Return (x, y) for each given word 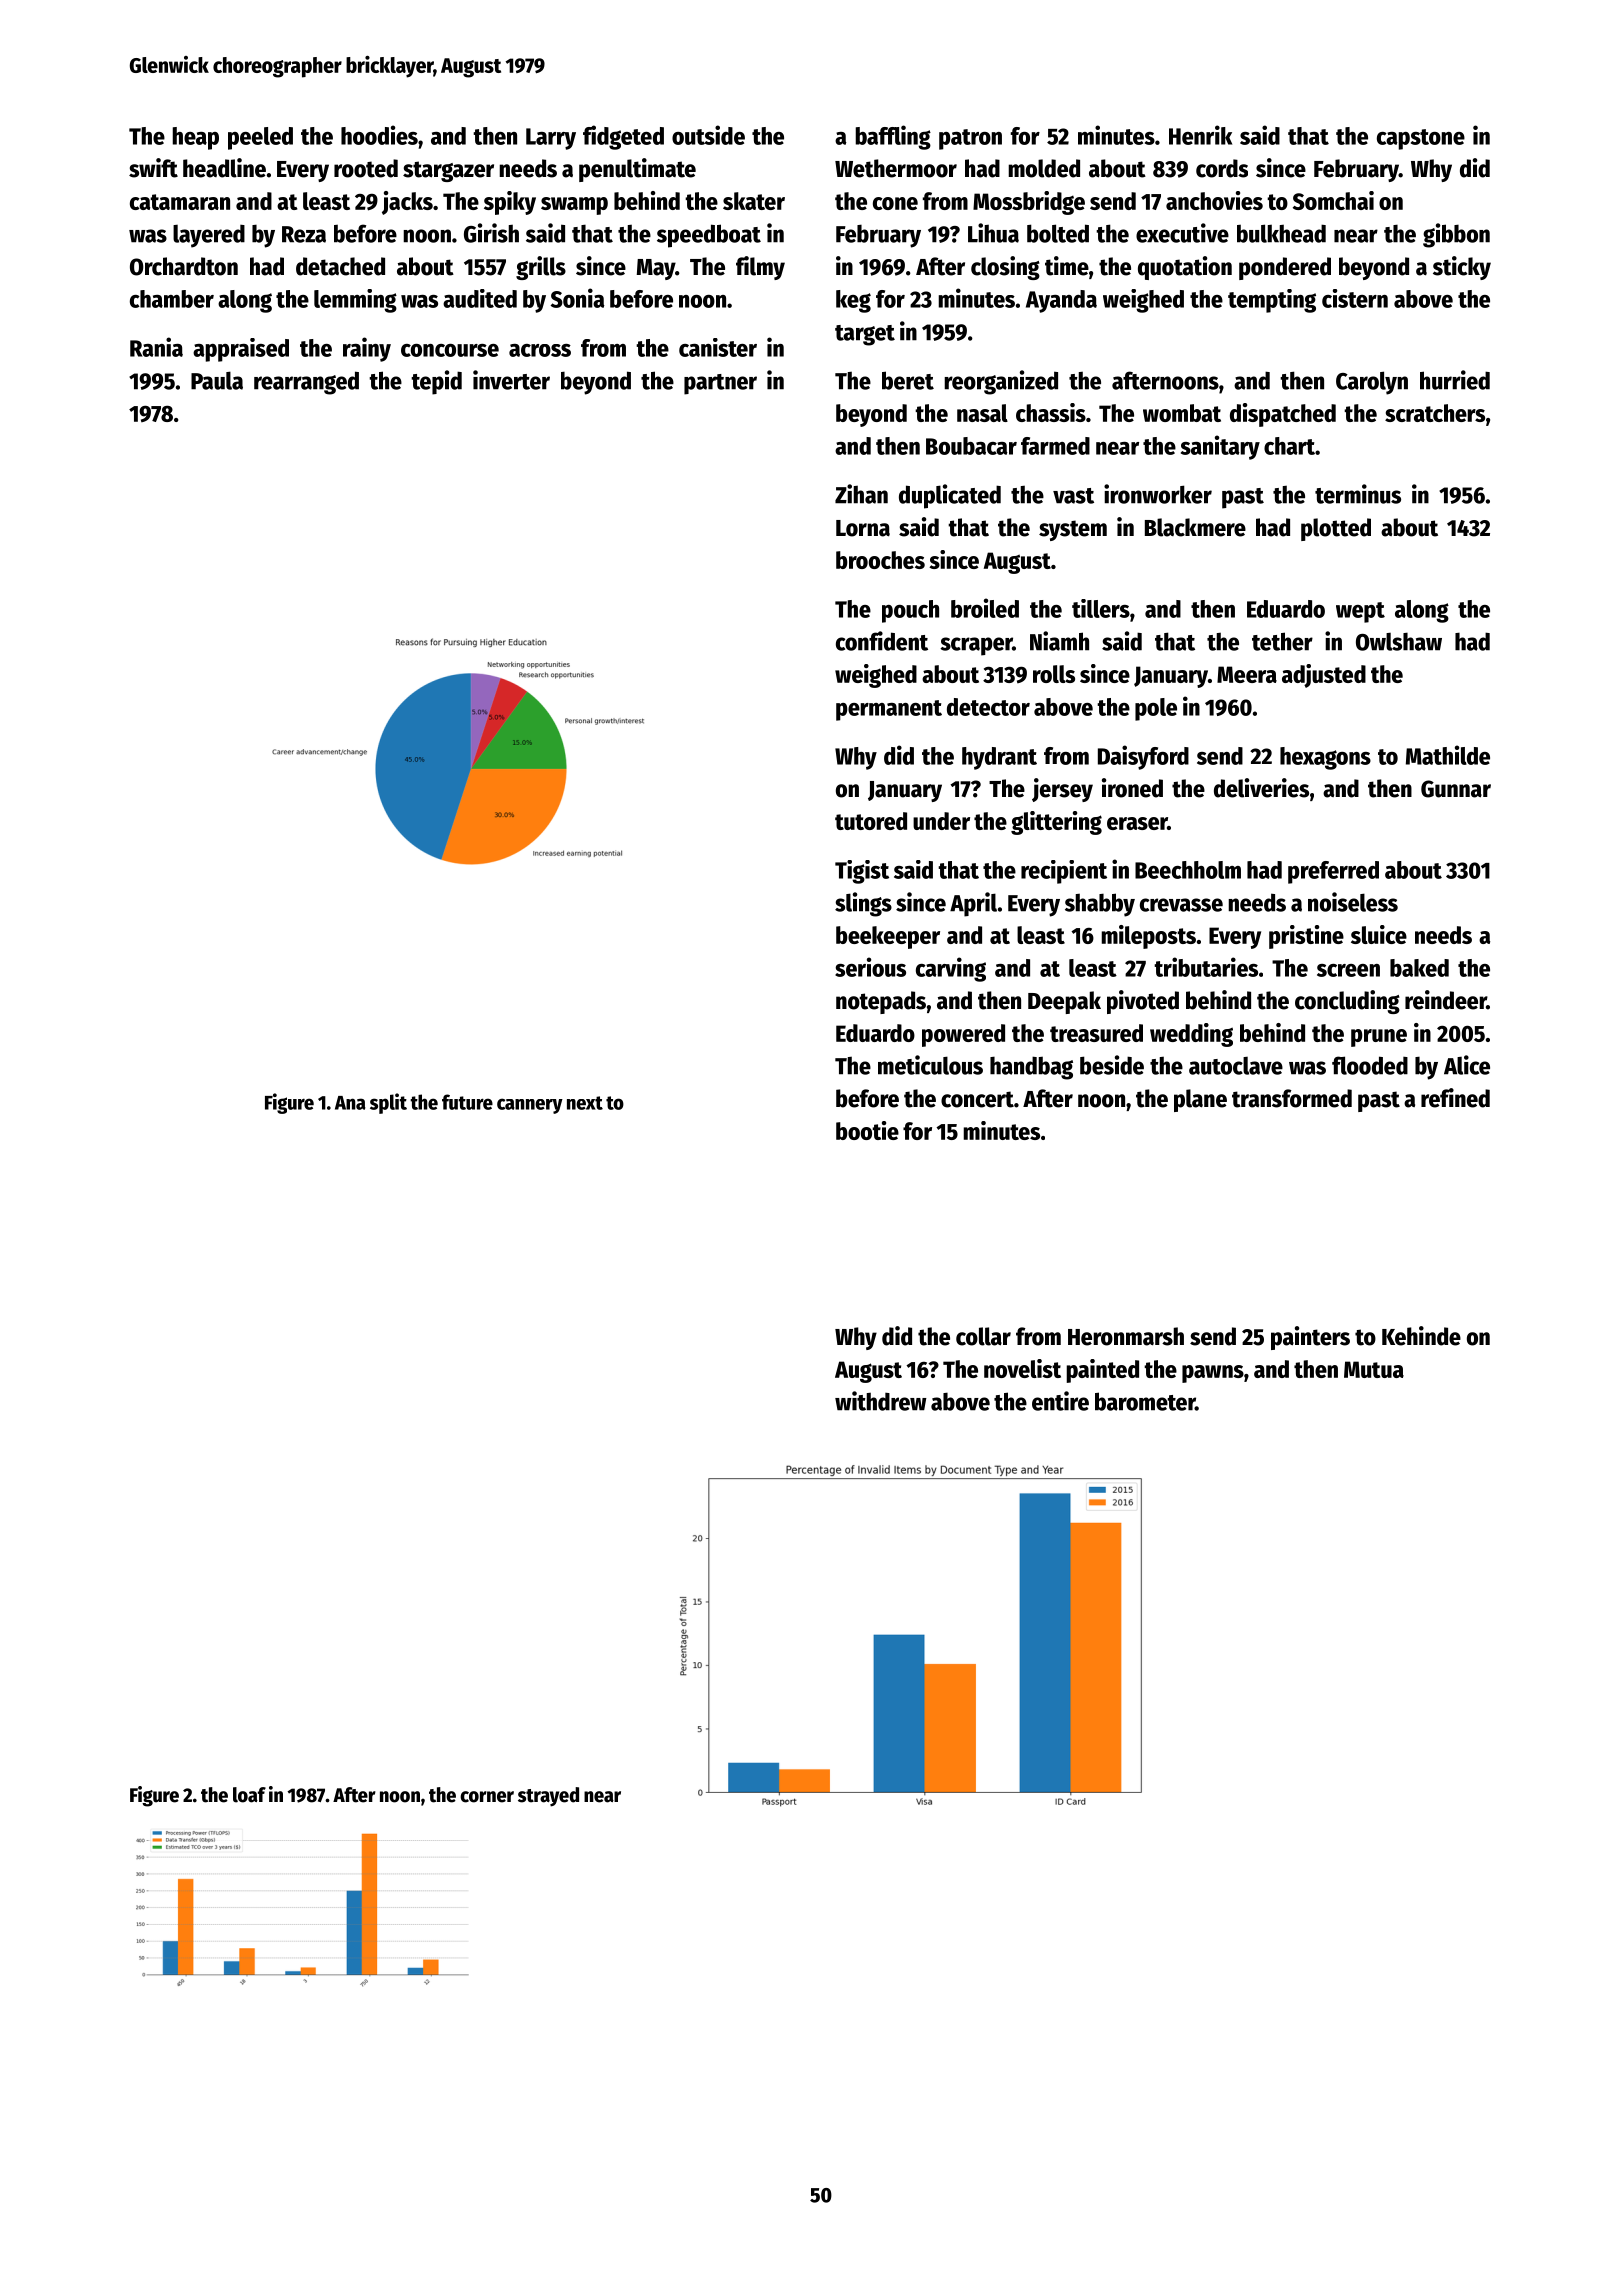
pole (1156, 709)
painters (1310, 1338)
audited (480, 298)
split (388, 1103)
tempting (1272, 301)
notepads (881, 1002)
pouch (910, 611)
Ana (350, 1103)
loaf (249, 1795)
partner (720, 384)
